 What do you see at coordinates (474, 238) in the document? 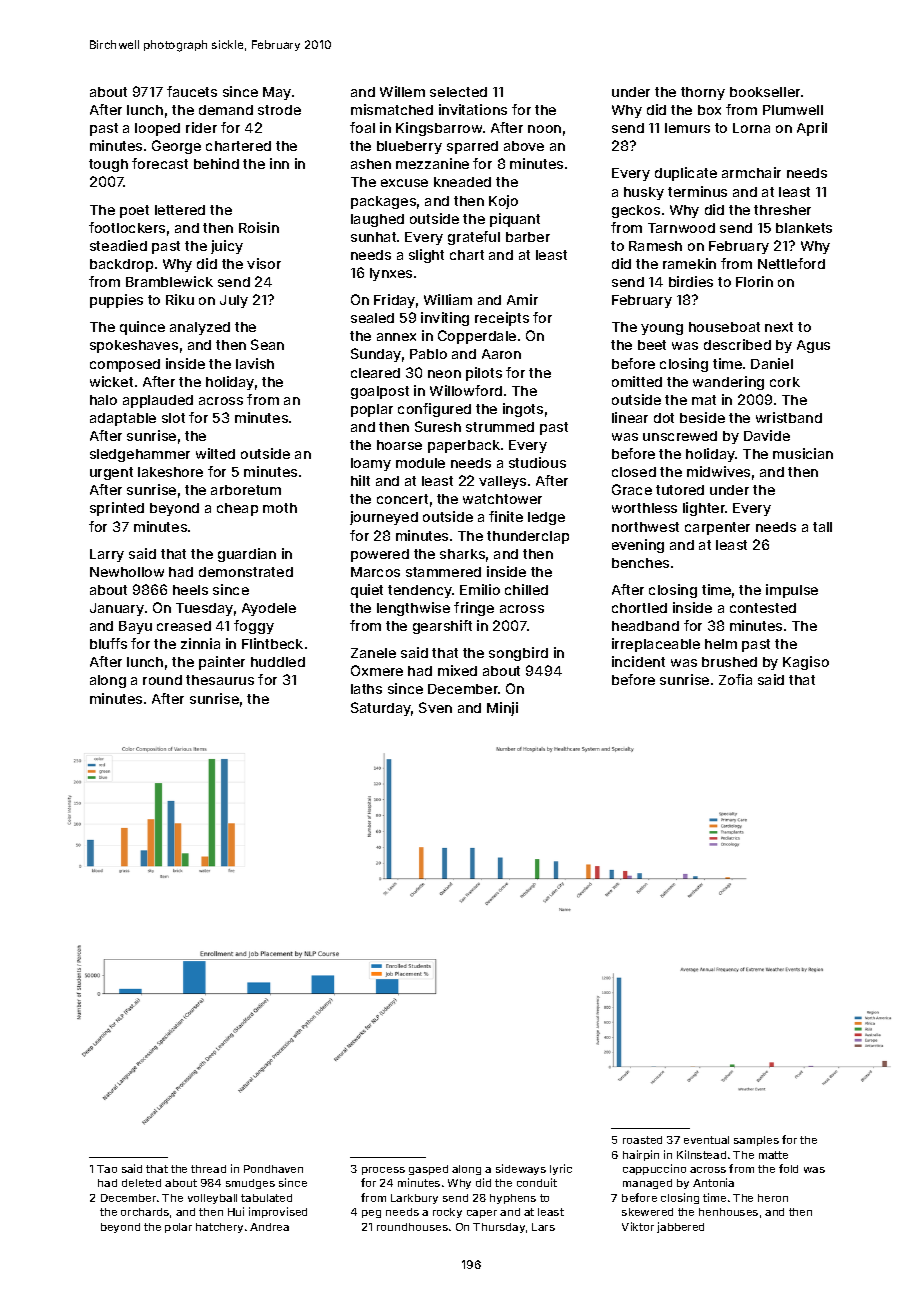
I see `grateful` at bounding box center [474, 238].
